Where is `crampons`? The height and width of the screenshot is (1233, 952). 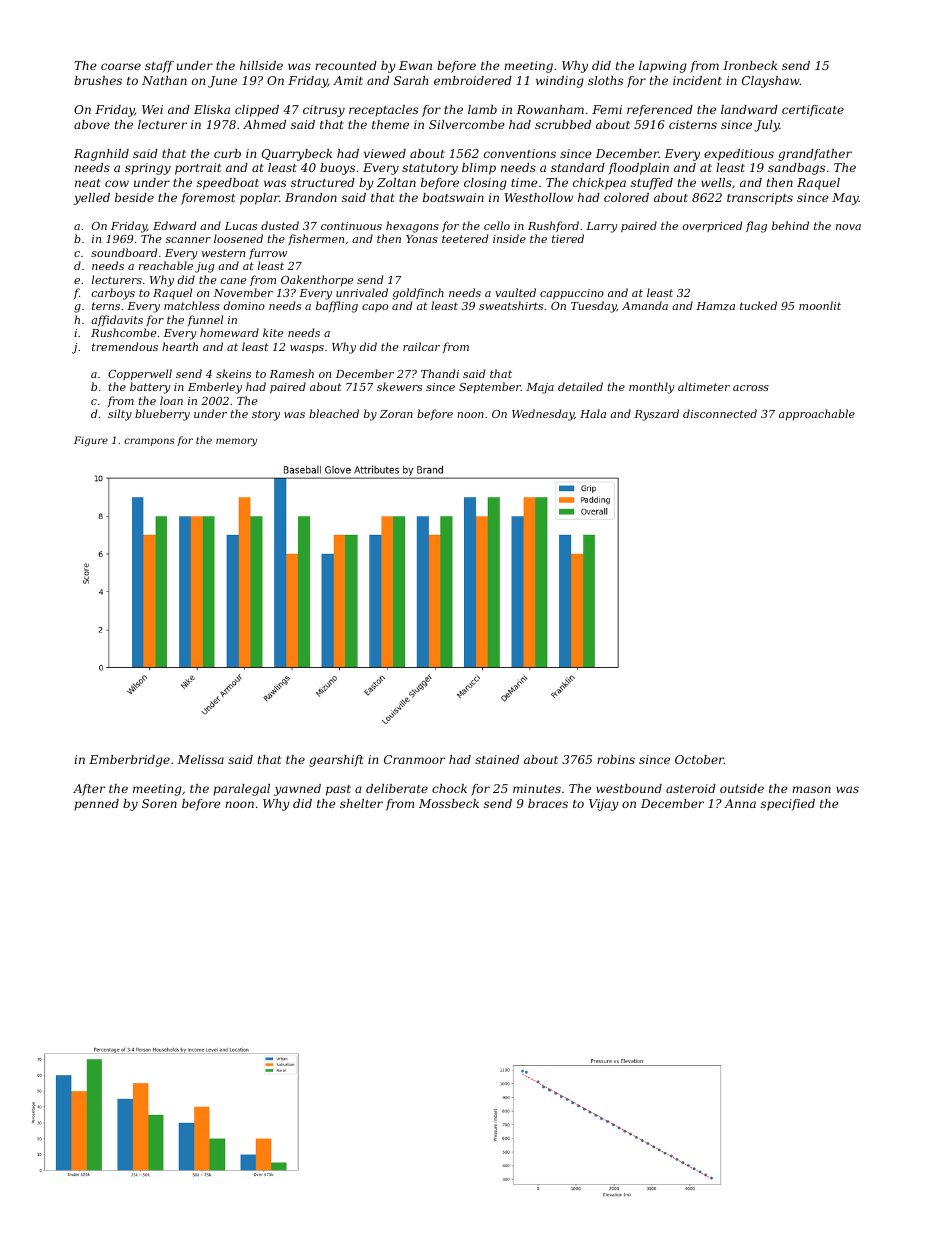 crampons is located at coordinates (149, 442).
